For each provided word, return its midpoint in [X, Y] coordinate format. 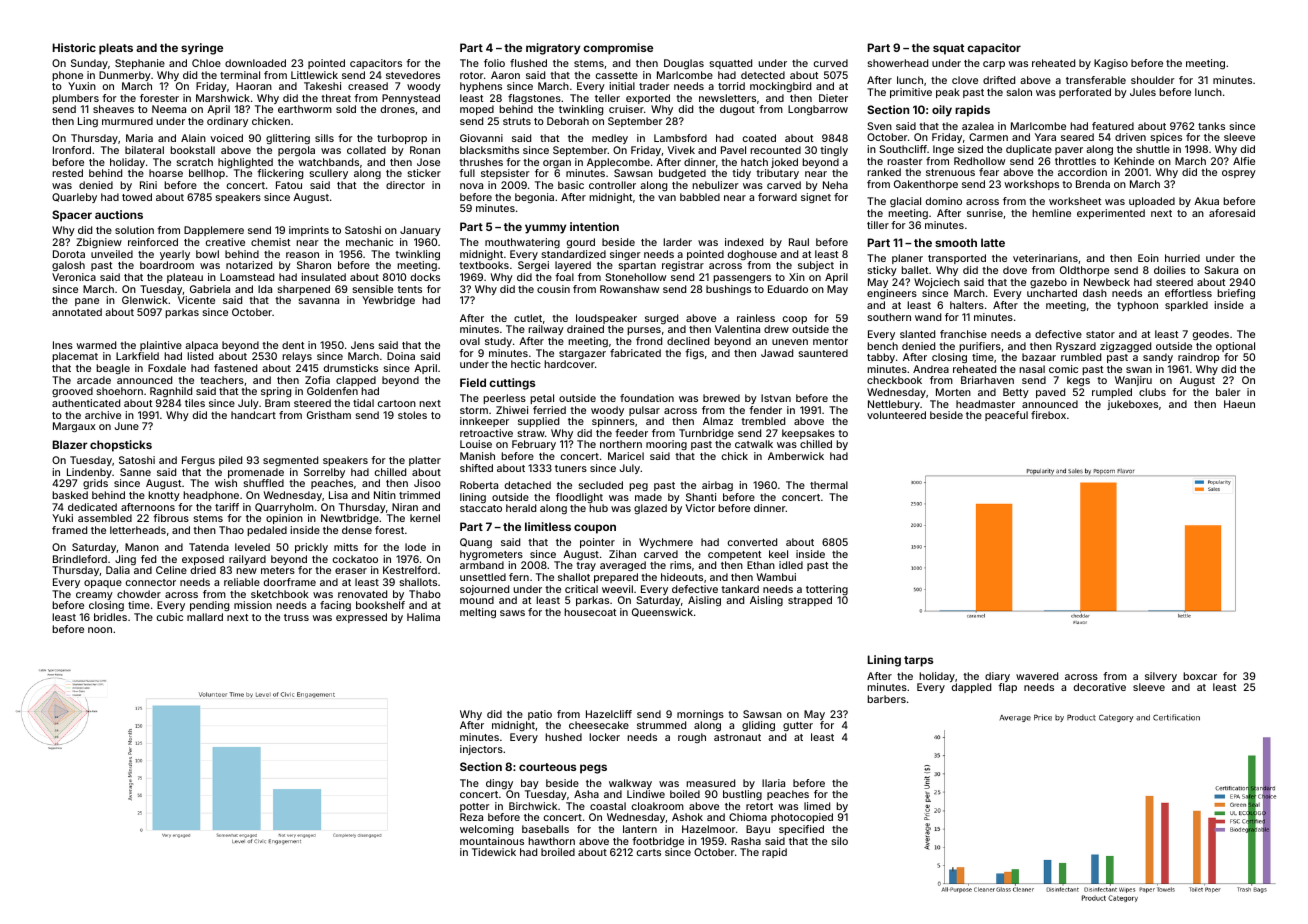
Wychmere [666, 543]
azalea [978, 126]
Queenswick [662, 612]
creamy [94, 596]
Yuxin [82, 86]
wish [226, 483]
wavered [1037, 676]
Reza [471, 817]
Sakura [1221, 270]
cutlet [528, 318]
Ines [63, 345]
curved [831, 63]
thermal [829, 485]
